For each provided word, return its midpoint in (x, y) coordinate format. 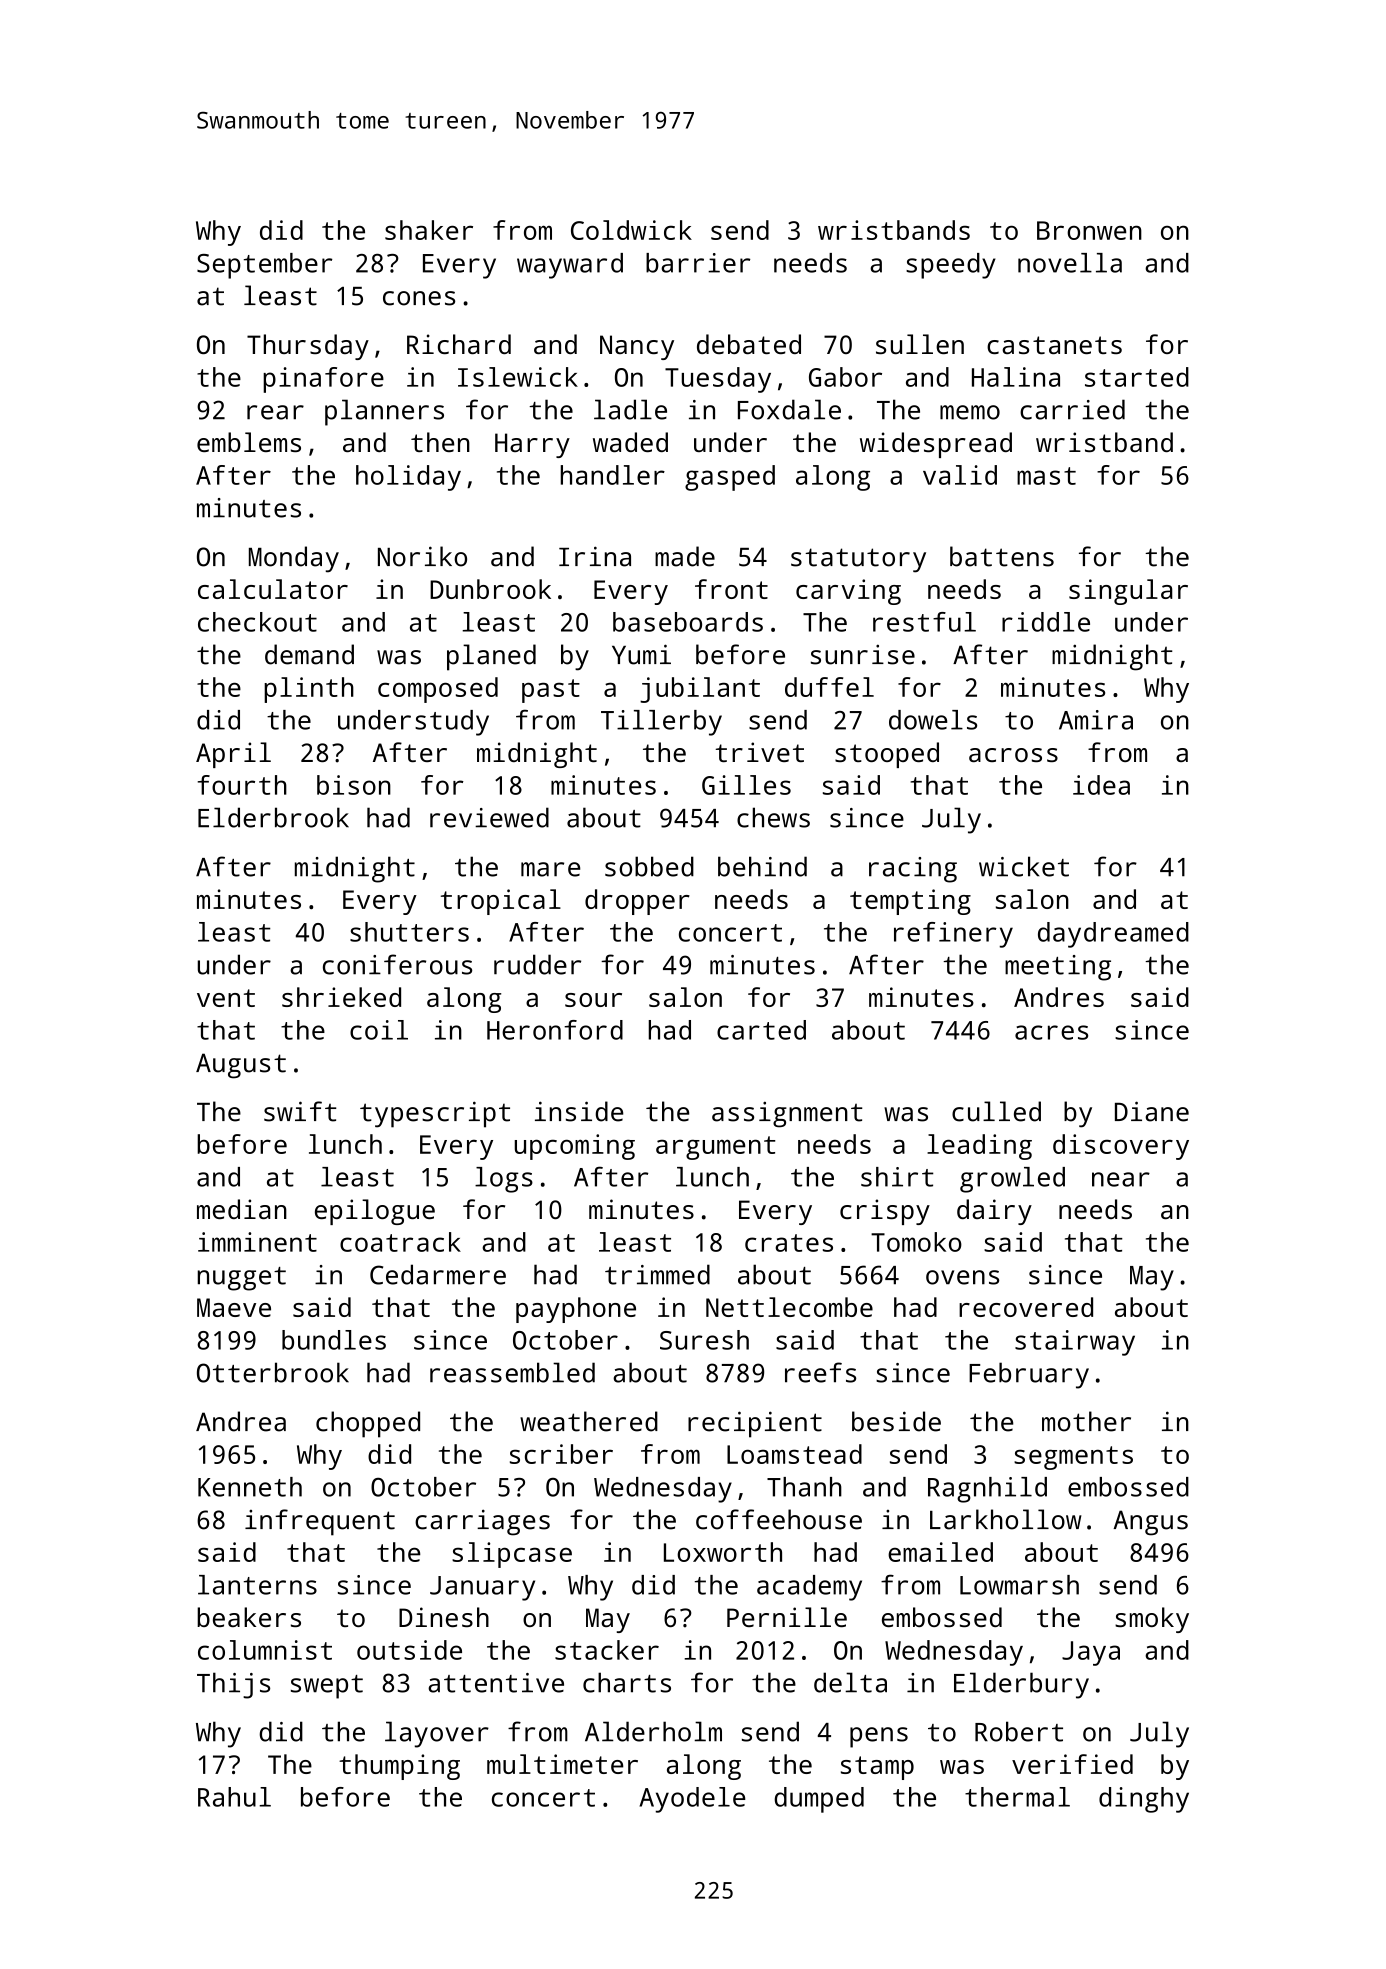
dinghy (1144, 1800)
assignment (787, 1114)
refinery (953, 935)
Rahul (234, 1797)
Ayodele (692, 1800)
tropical (501, 902)
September (264, 266)
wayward (570, 266)
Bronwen (1089, 230)
